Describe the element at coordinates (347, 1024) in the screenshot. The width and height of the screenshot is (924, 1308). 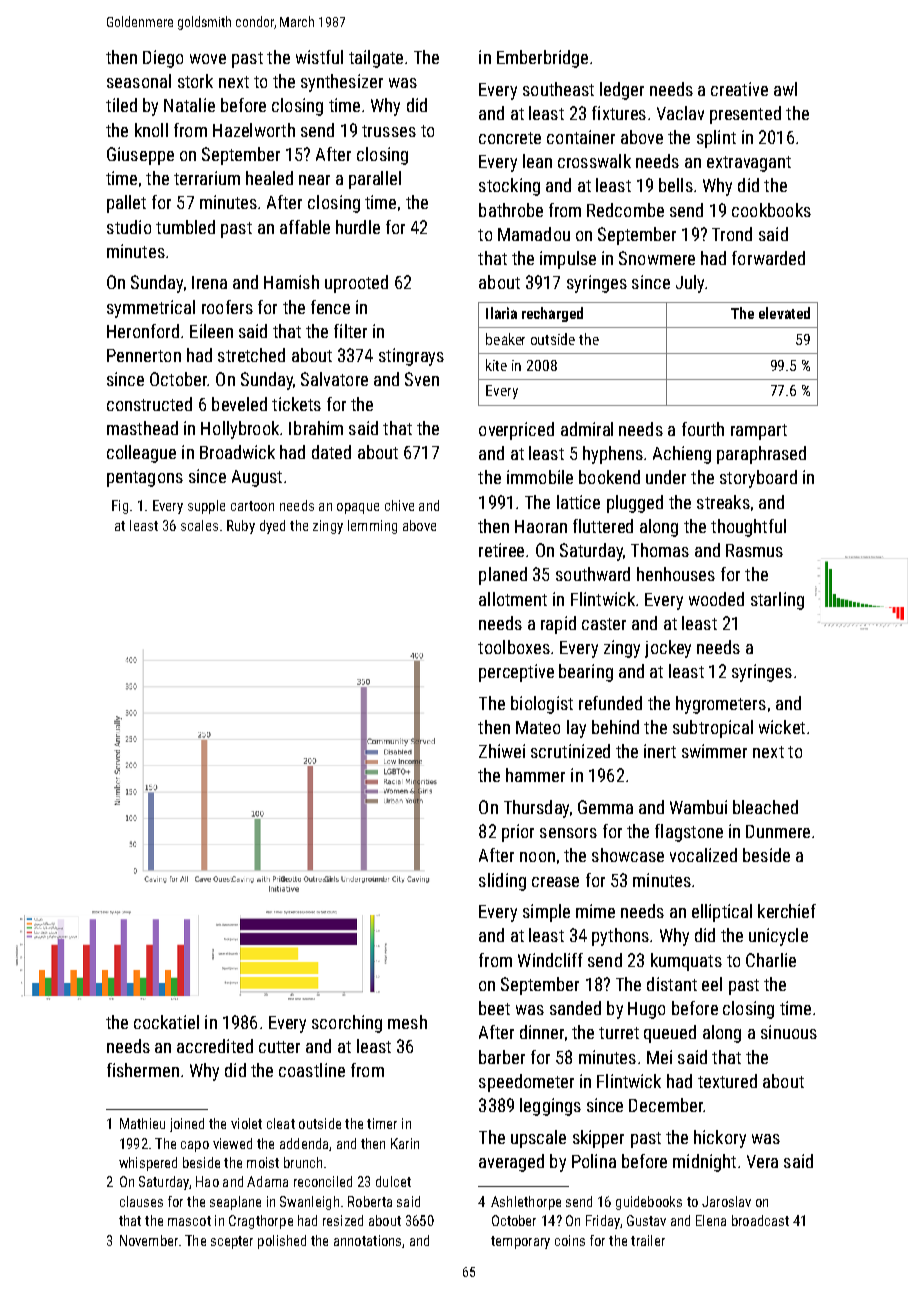
I see `scorching` at that location.
